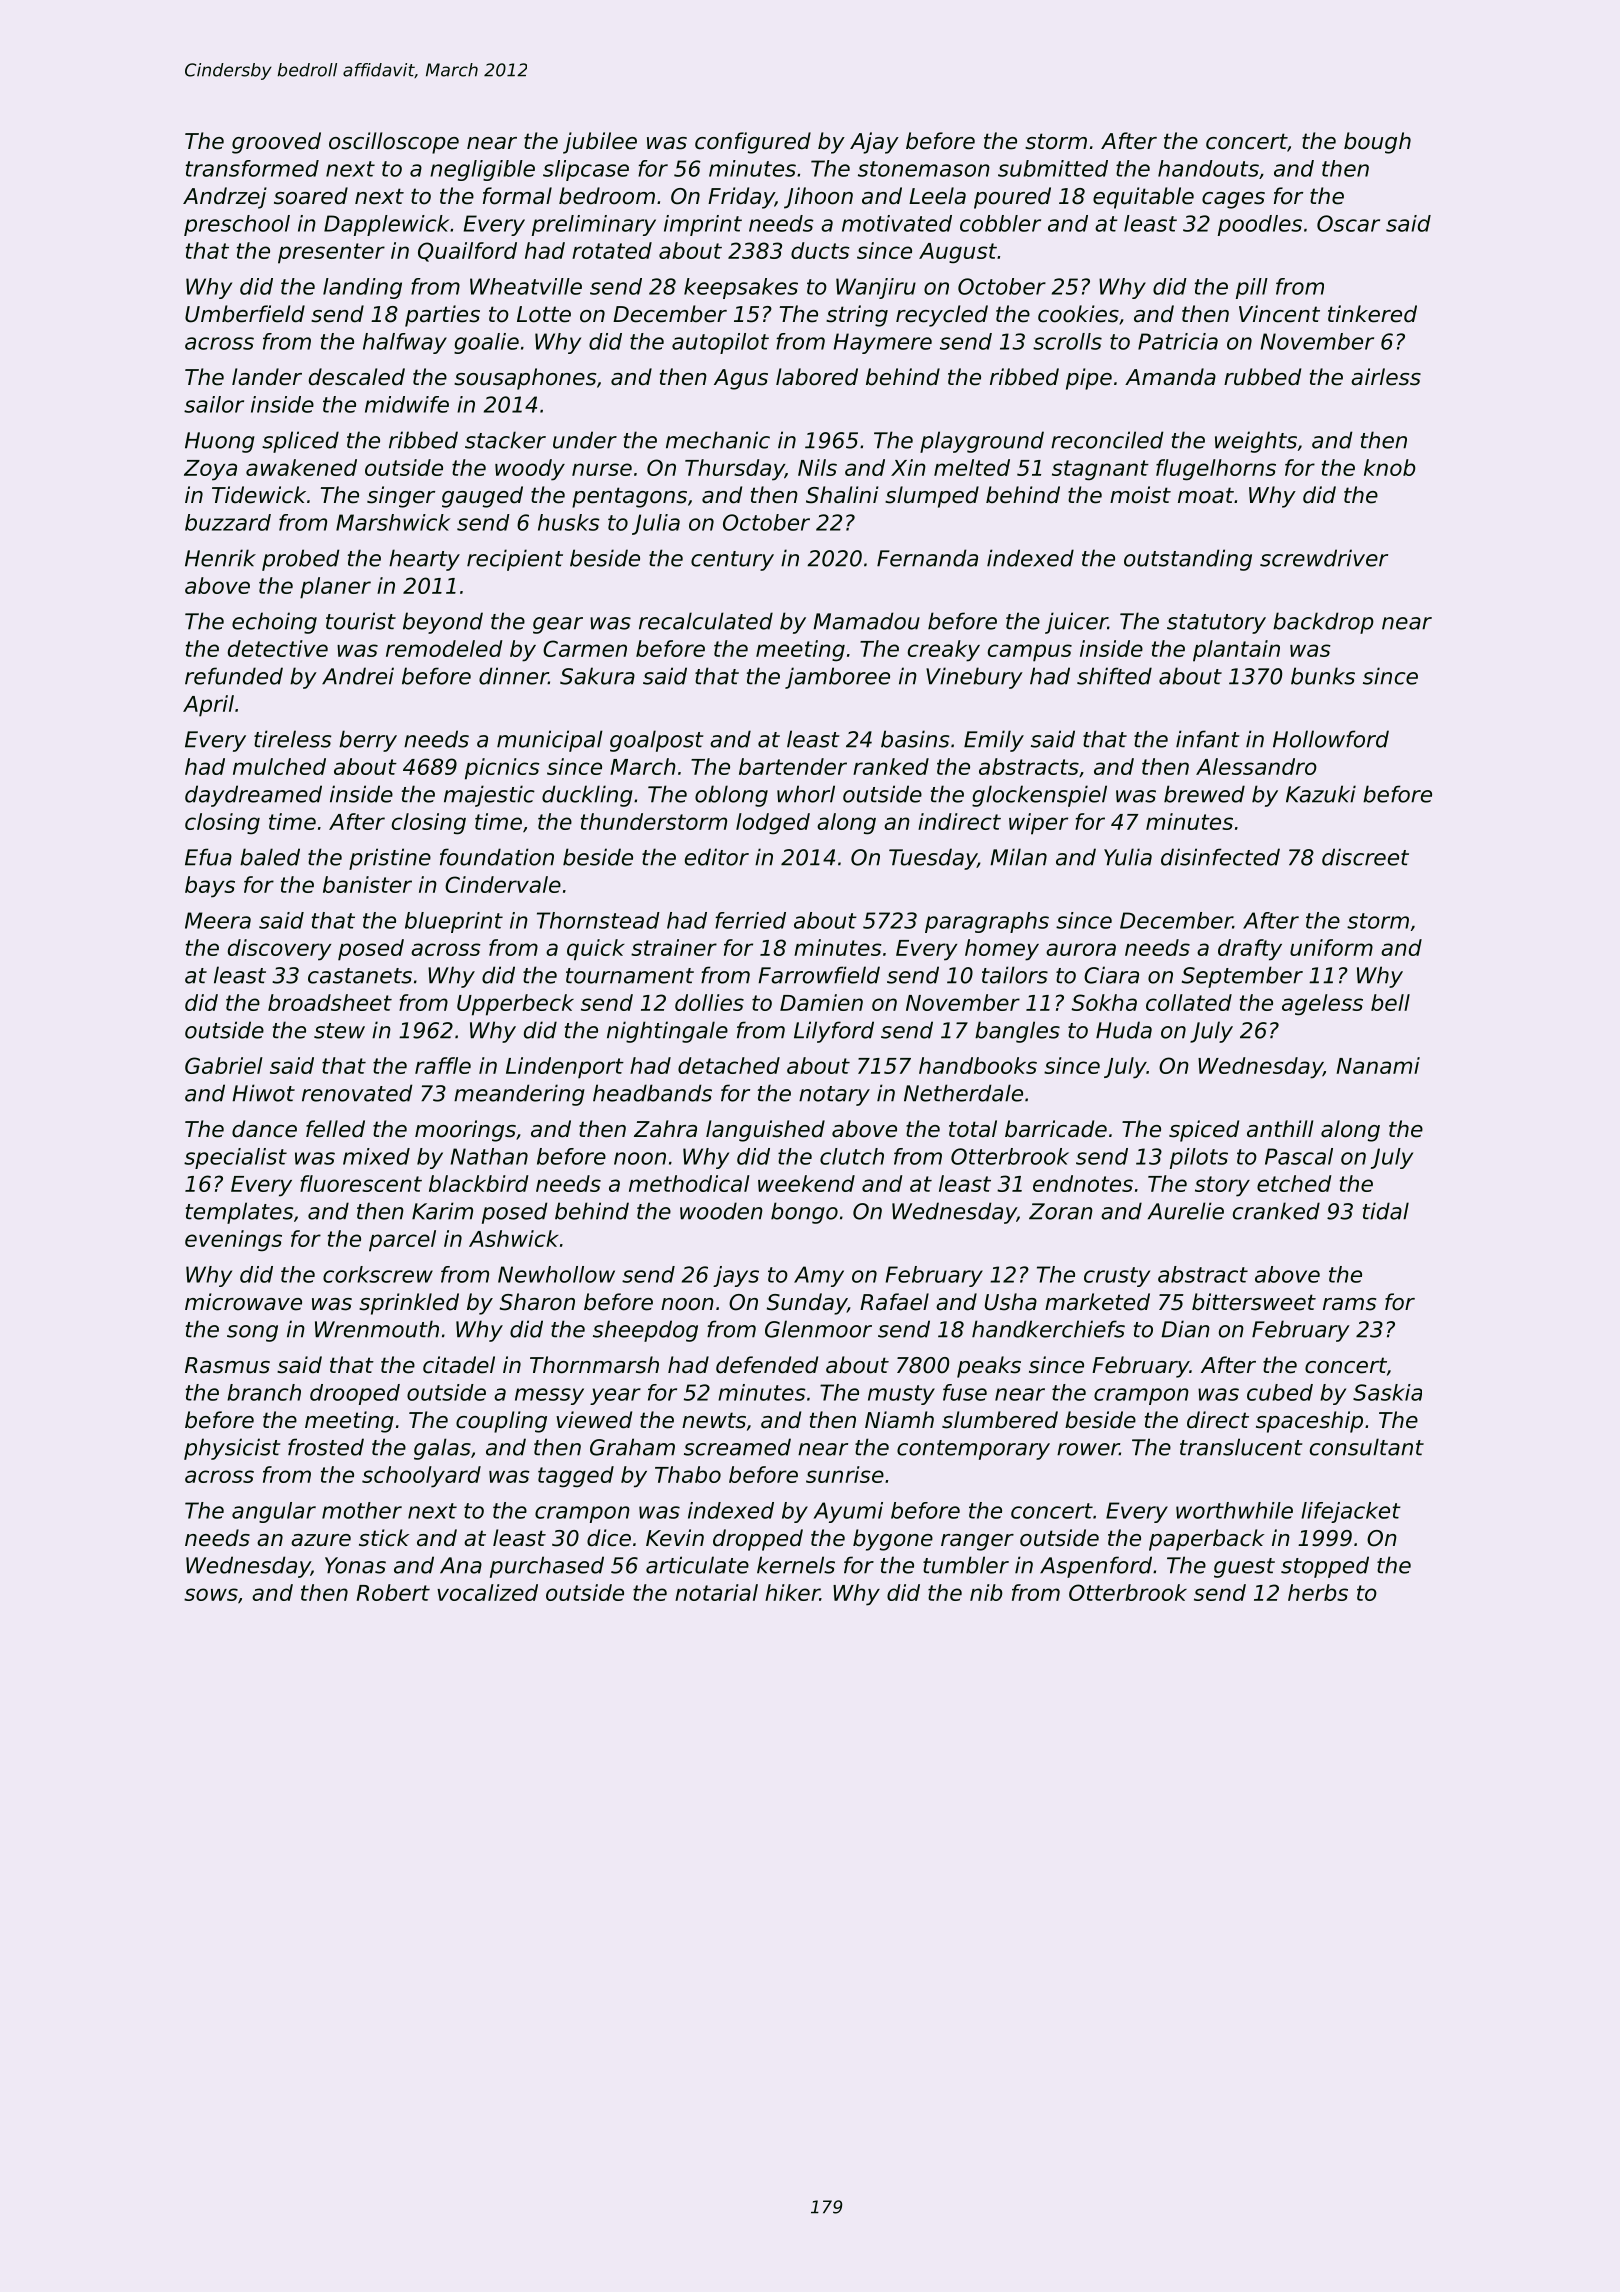  I want to click on dropped, so click(758, 1540).
